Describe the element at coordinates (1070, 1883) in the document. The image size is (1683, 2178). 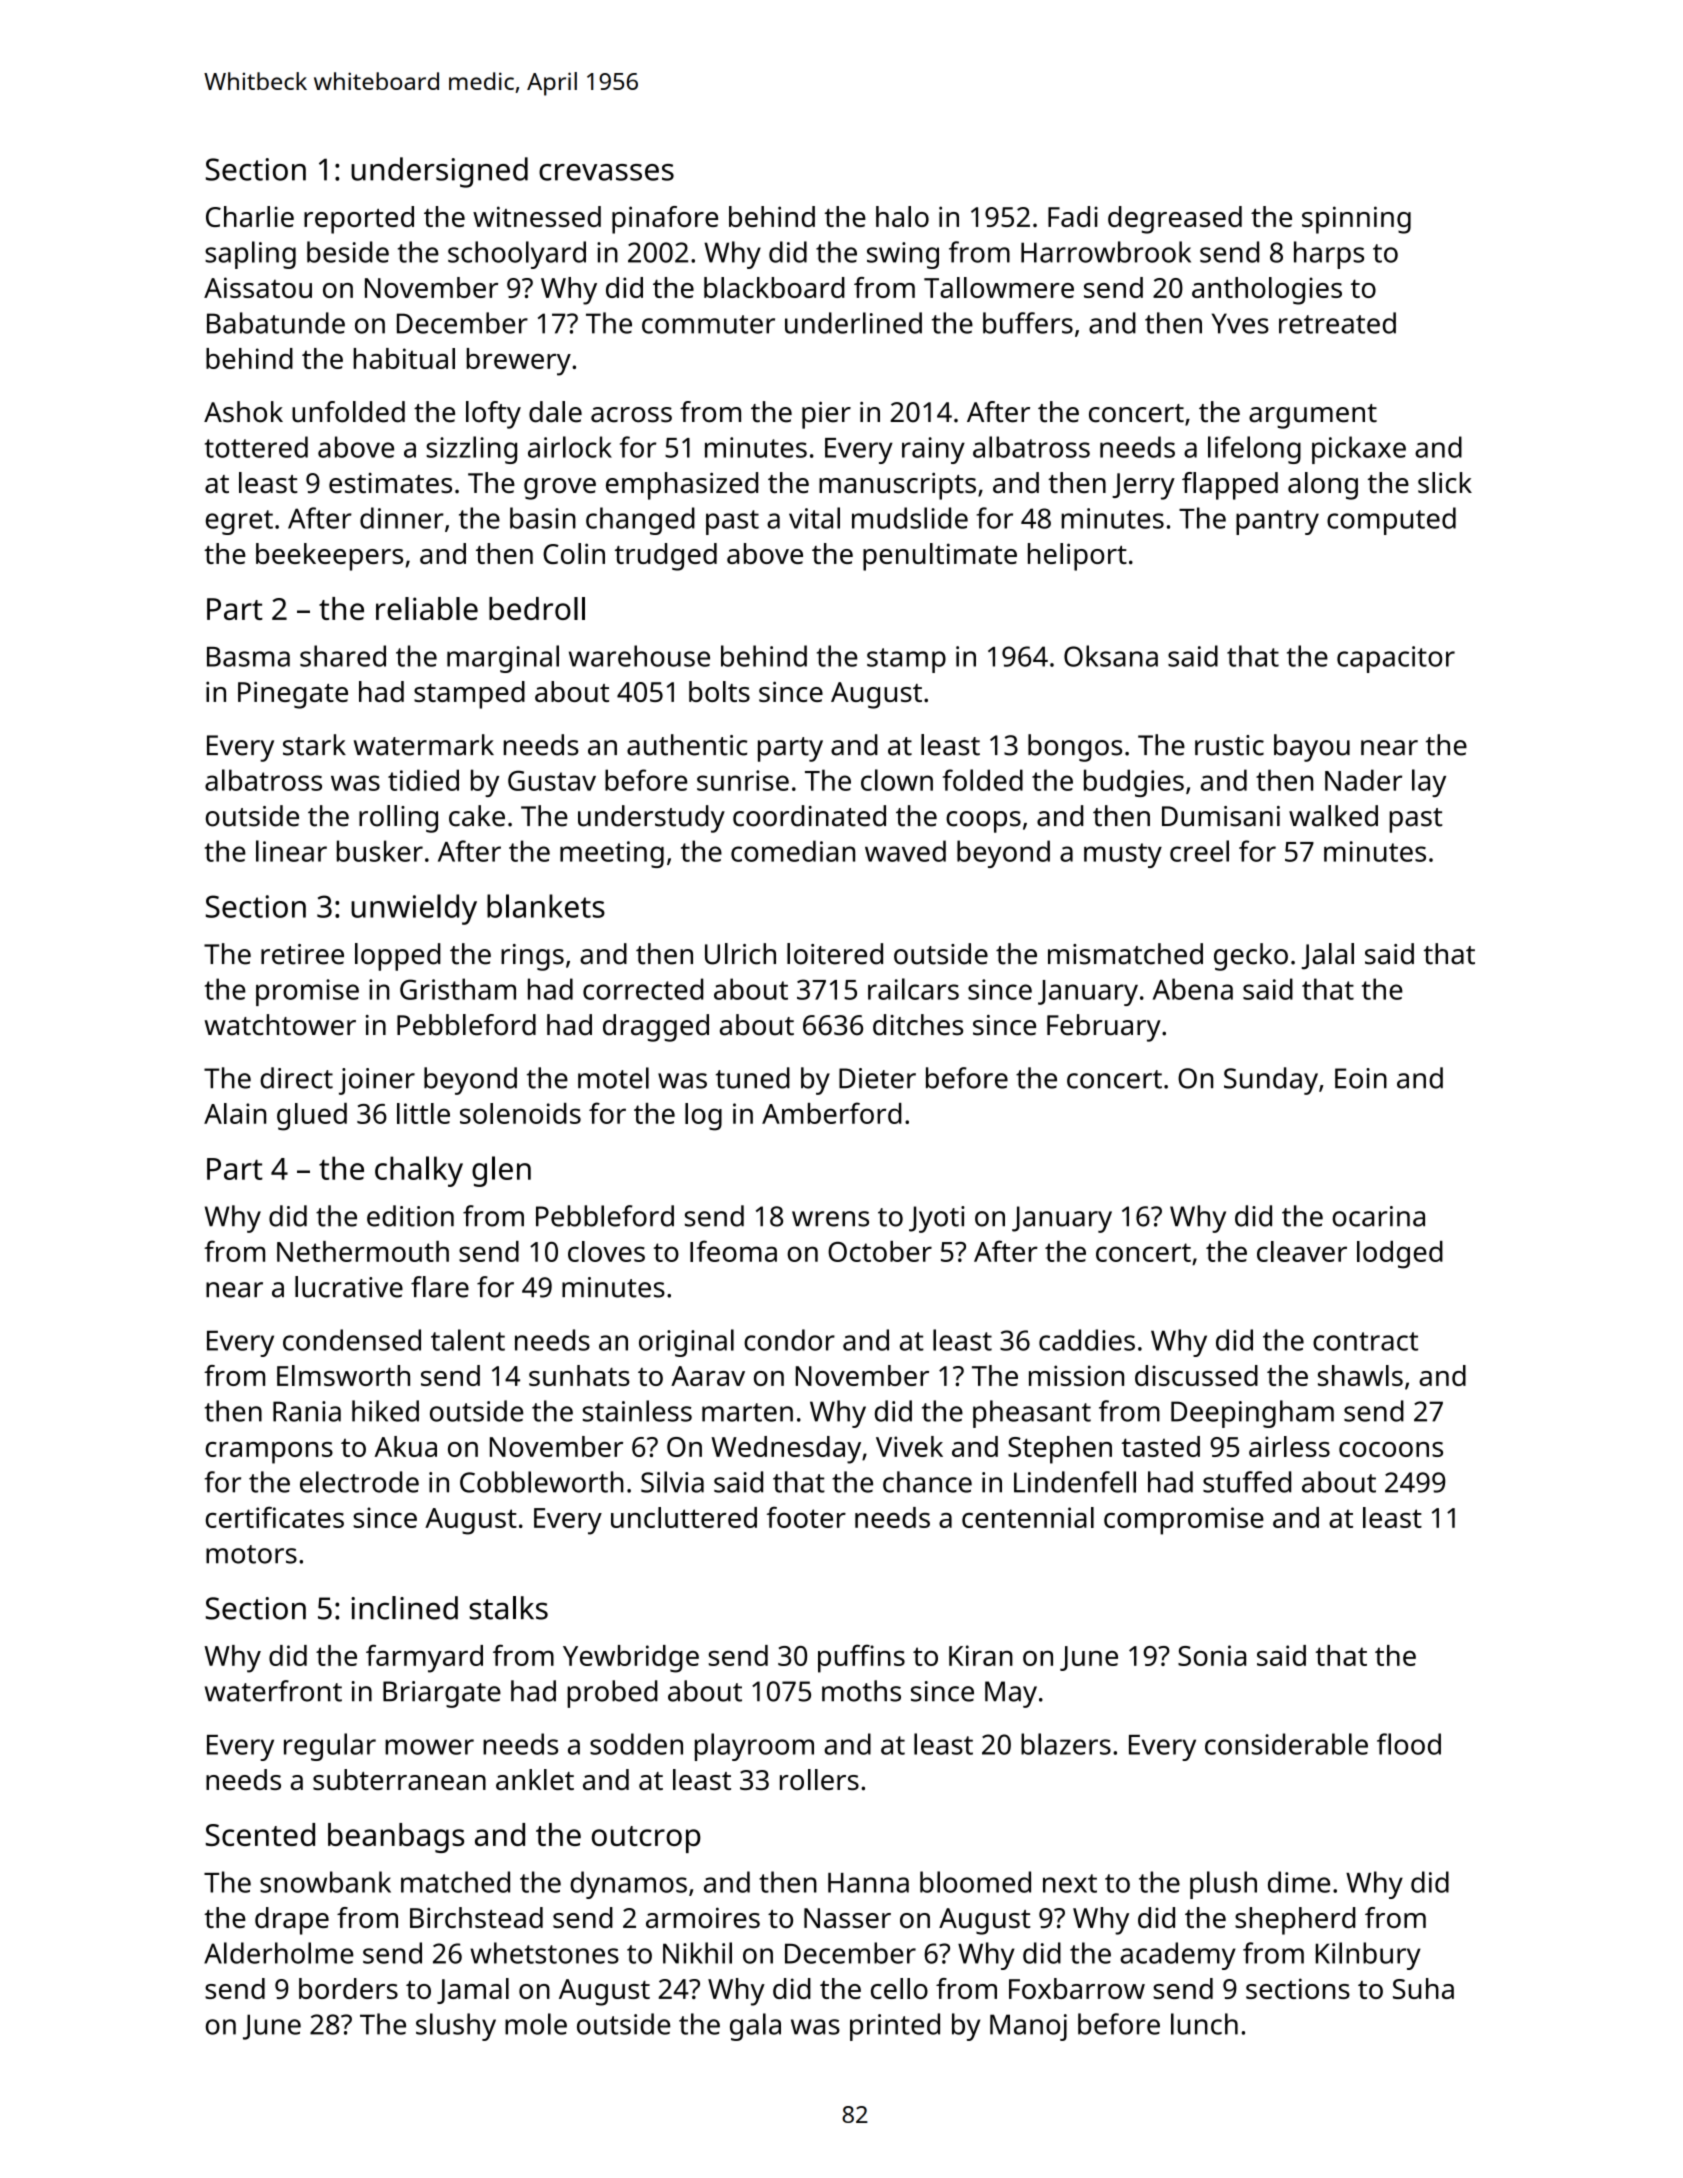
I see `next` at that location.
